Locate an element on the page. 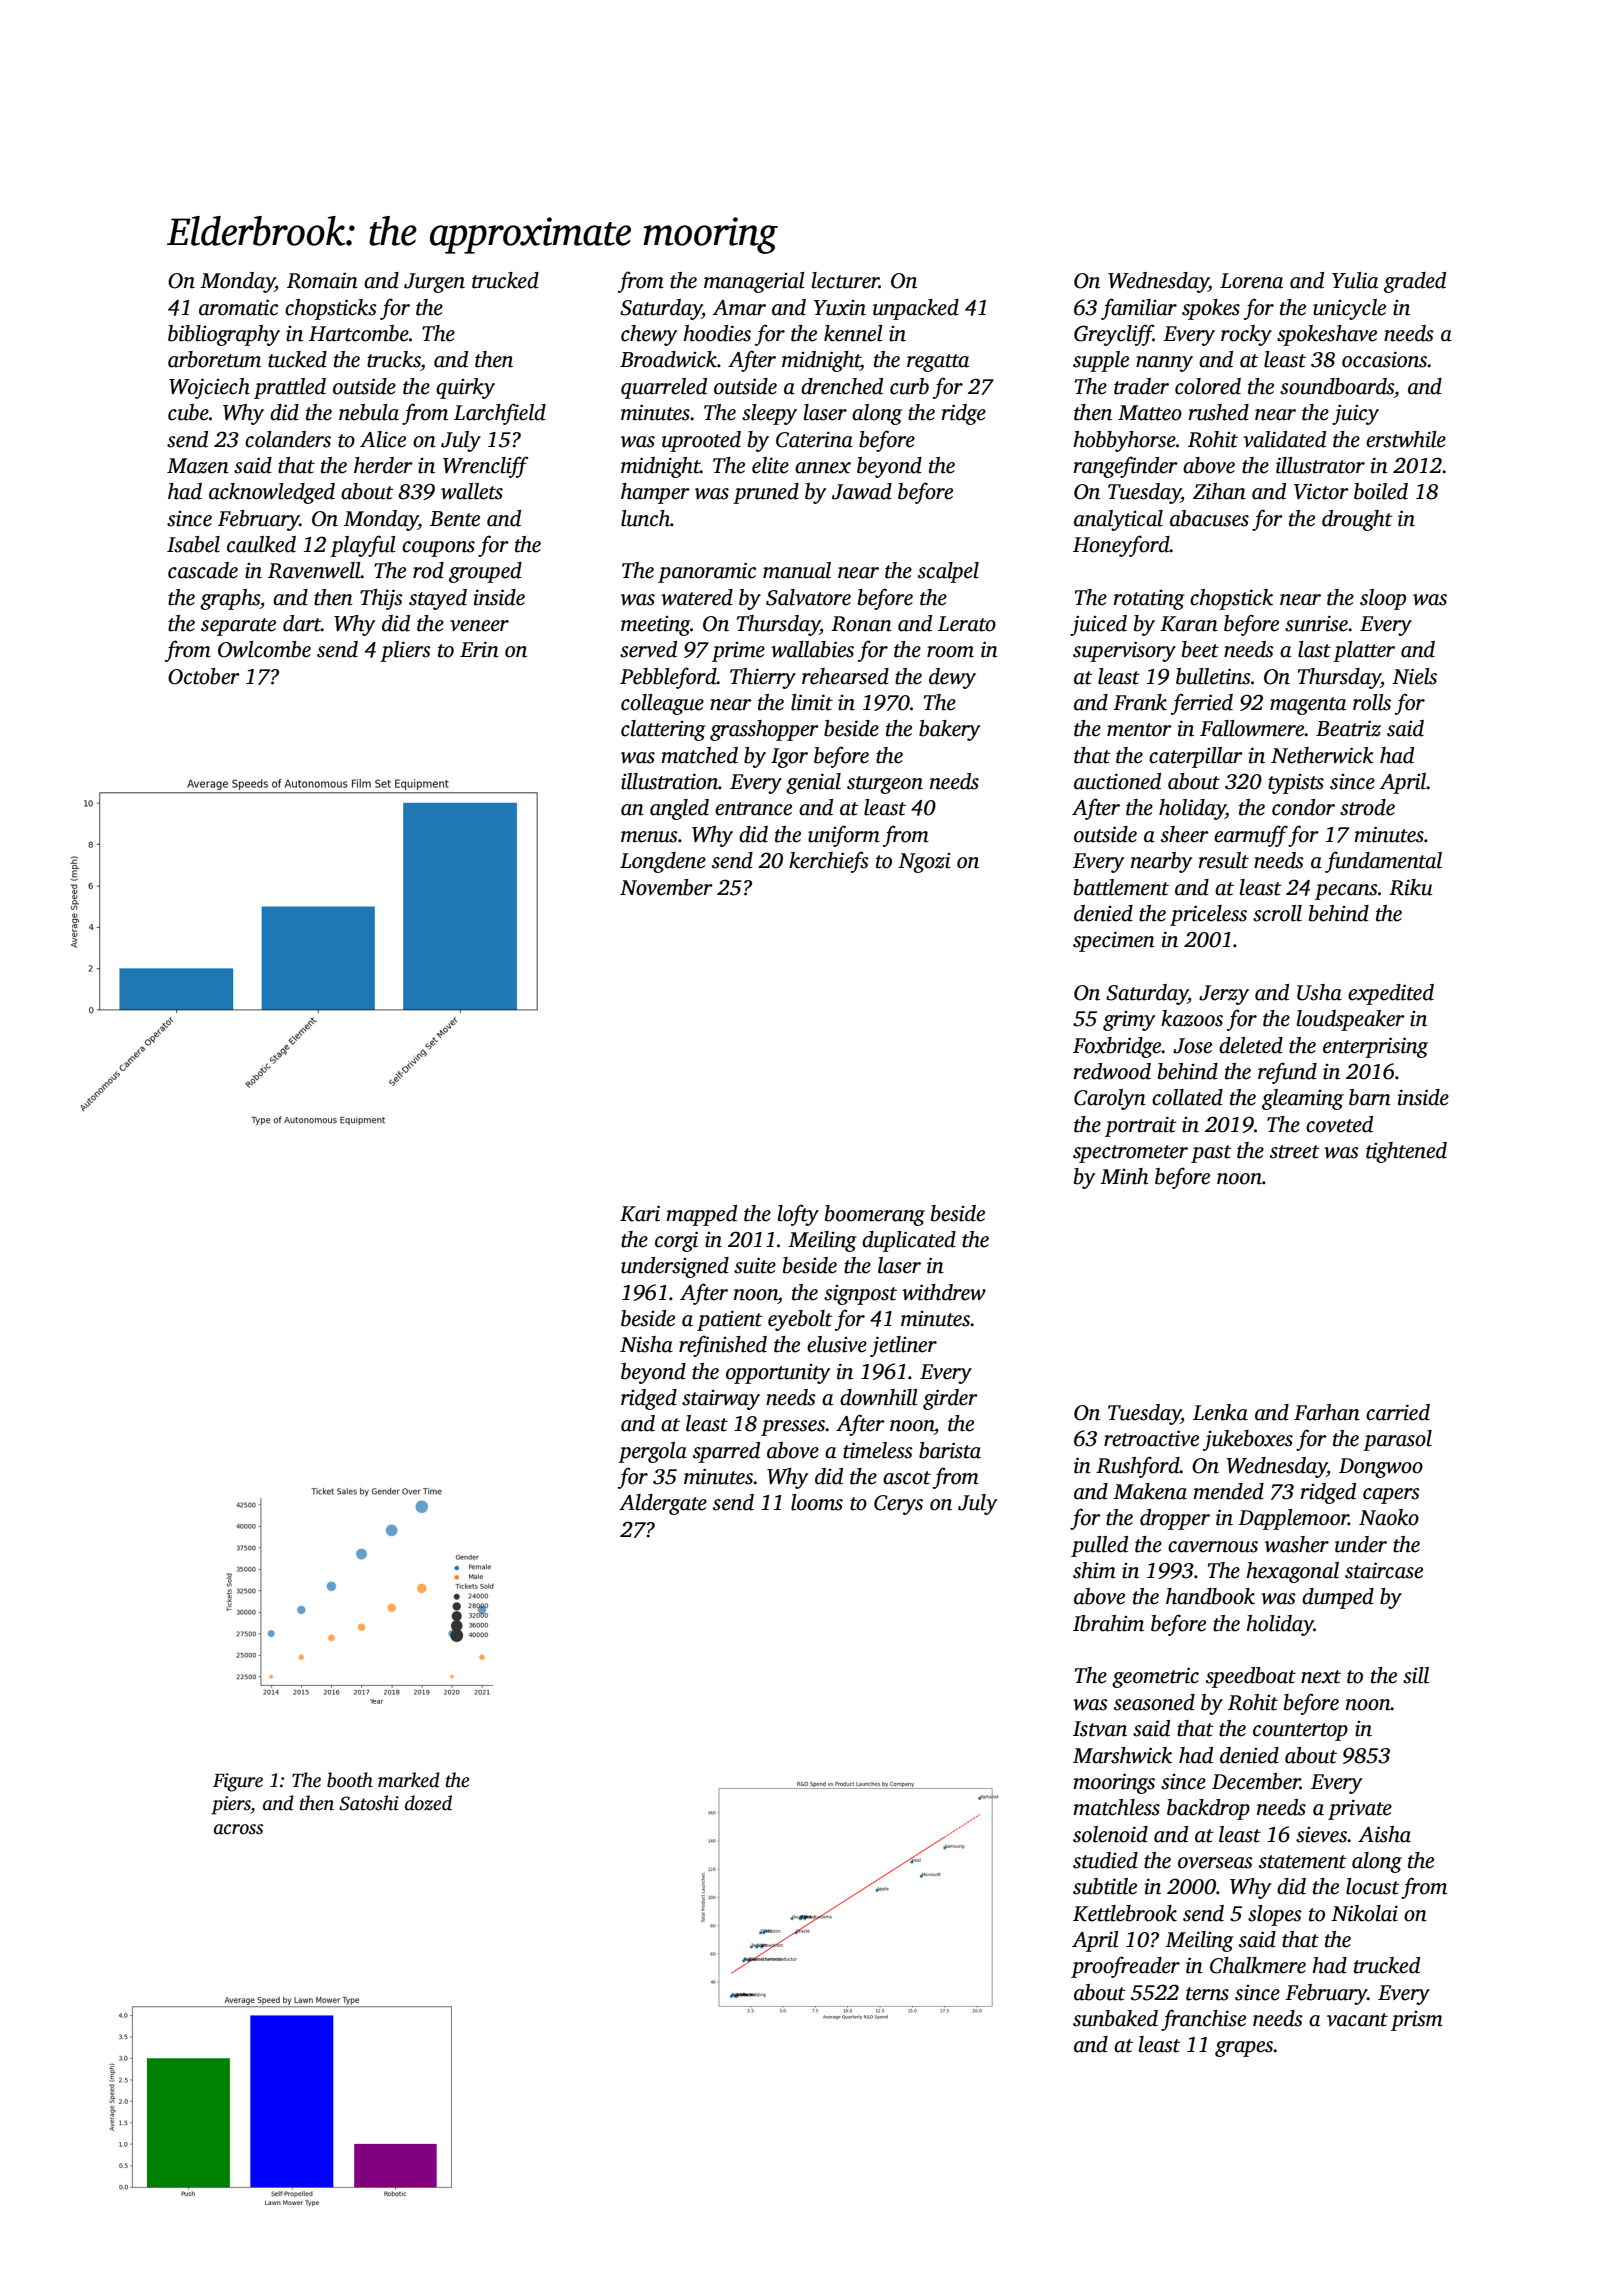  Kari is located at coordinates (640, 1213).
